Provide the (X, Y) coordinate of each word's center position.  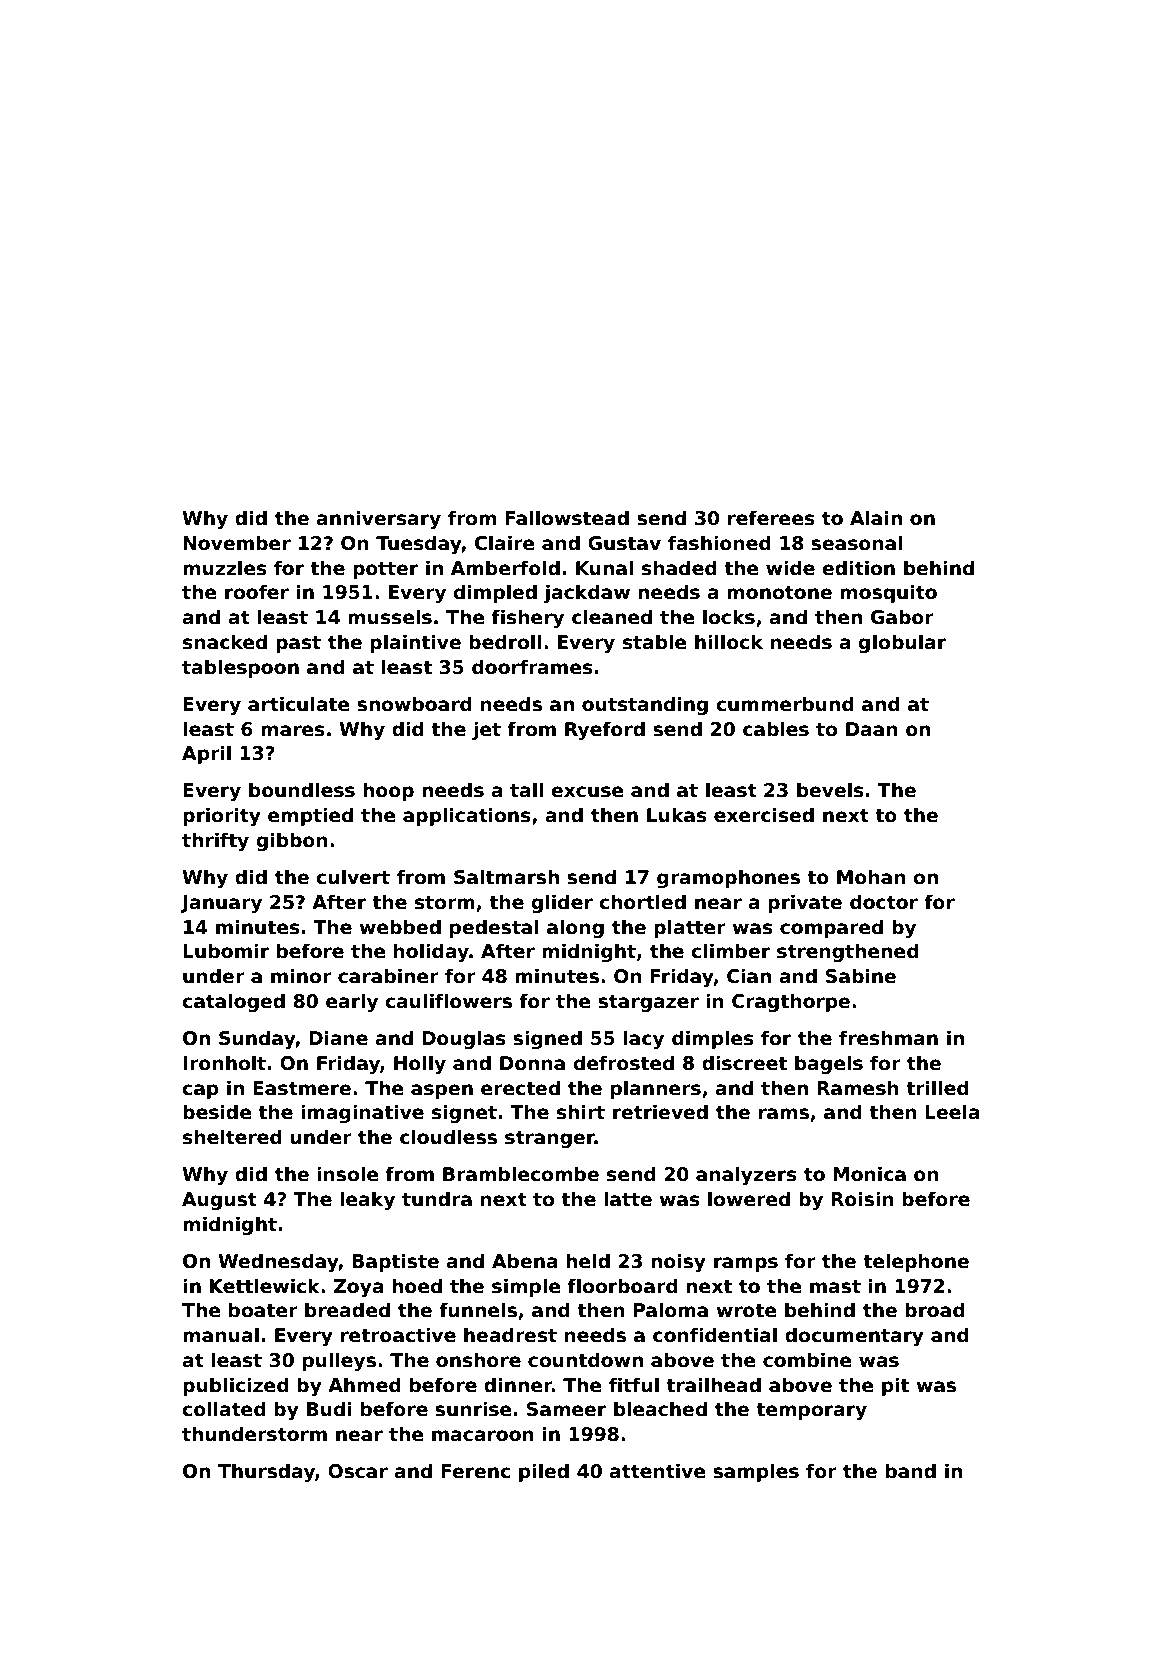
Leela (952, 1112)
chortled (642, 902)
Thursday (266, 1472)
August (219, 1201)
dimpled (495, 593)
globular (902, 643)
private (805, 903)
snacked (225, 642)
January (221, 904)
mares (293, 731)
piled (544, 1472)
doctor (884, 902)
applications (467, 816)
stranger (550, 1139)
